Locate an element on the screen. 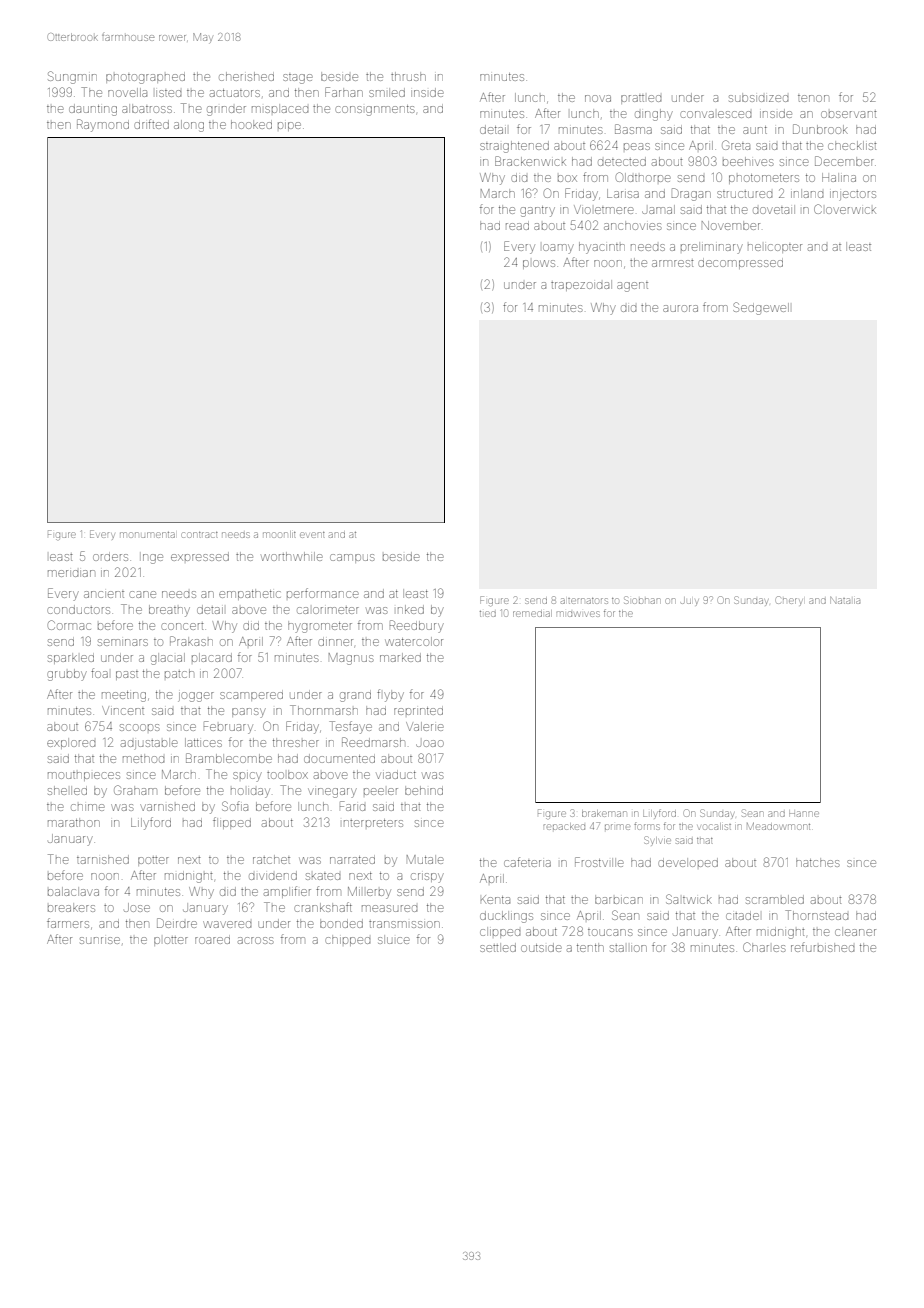  thrush is located at coordinates (408, 76).
